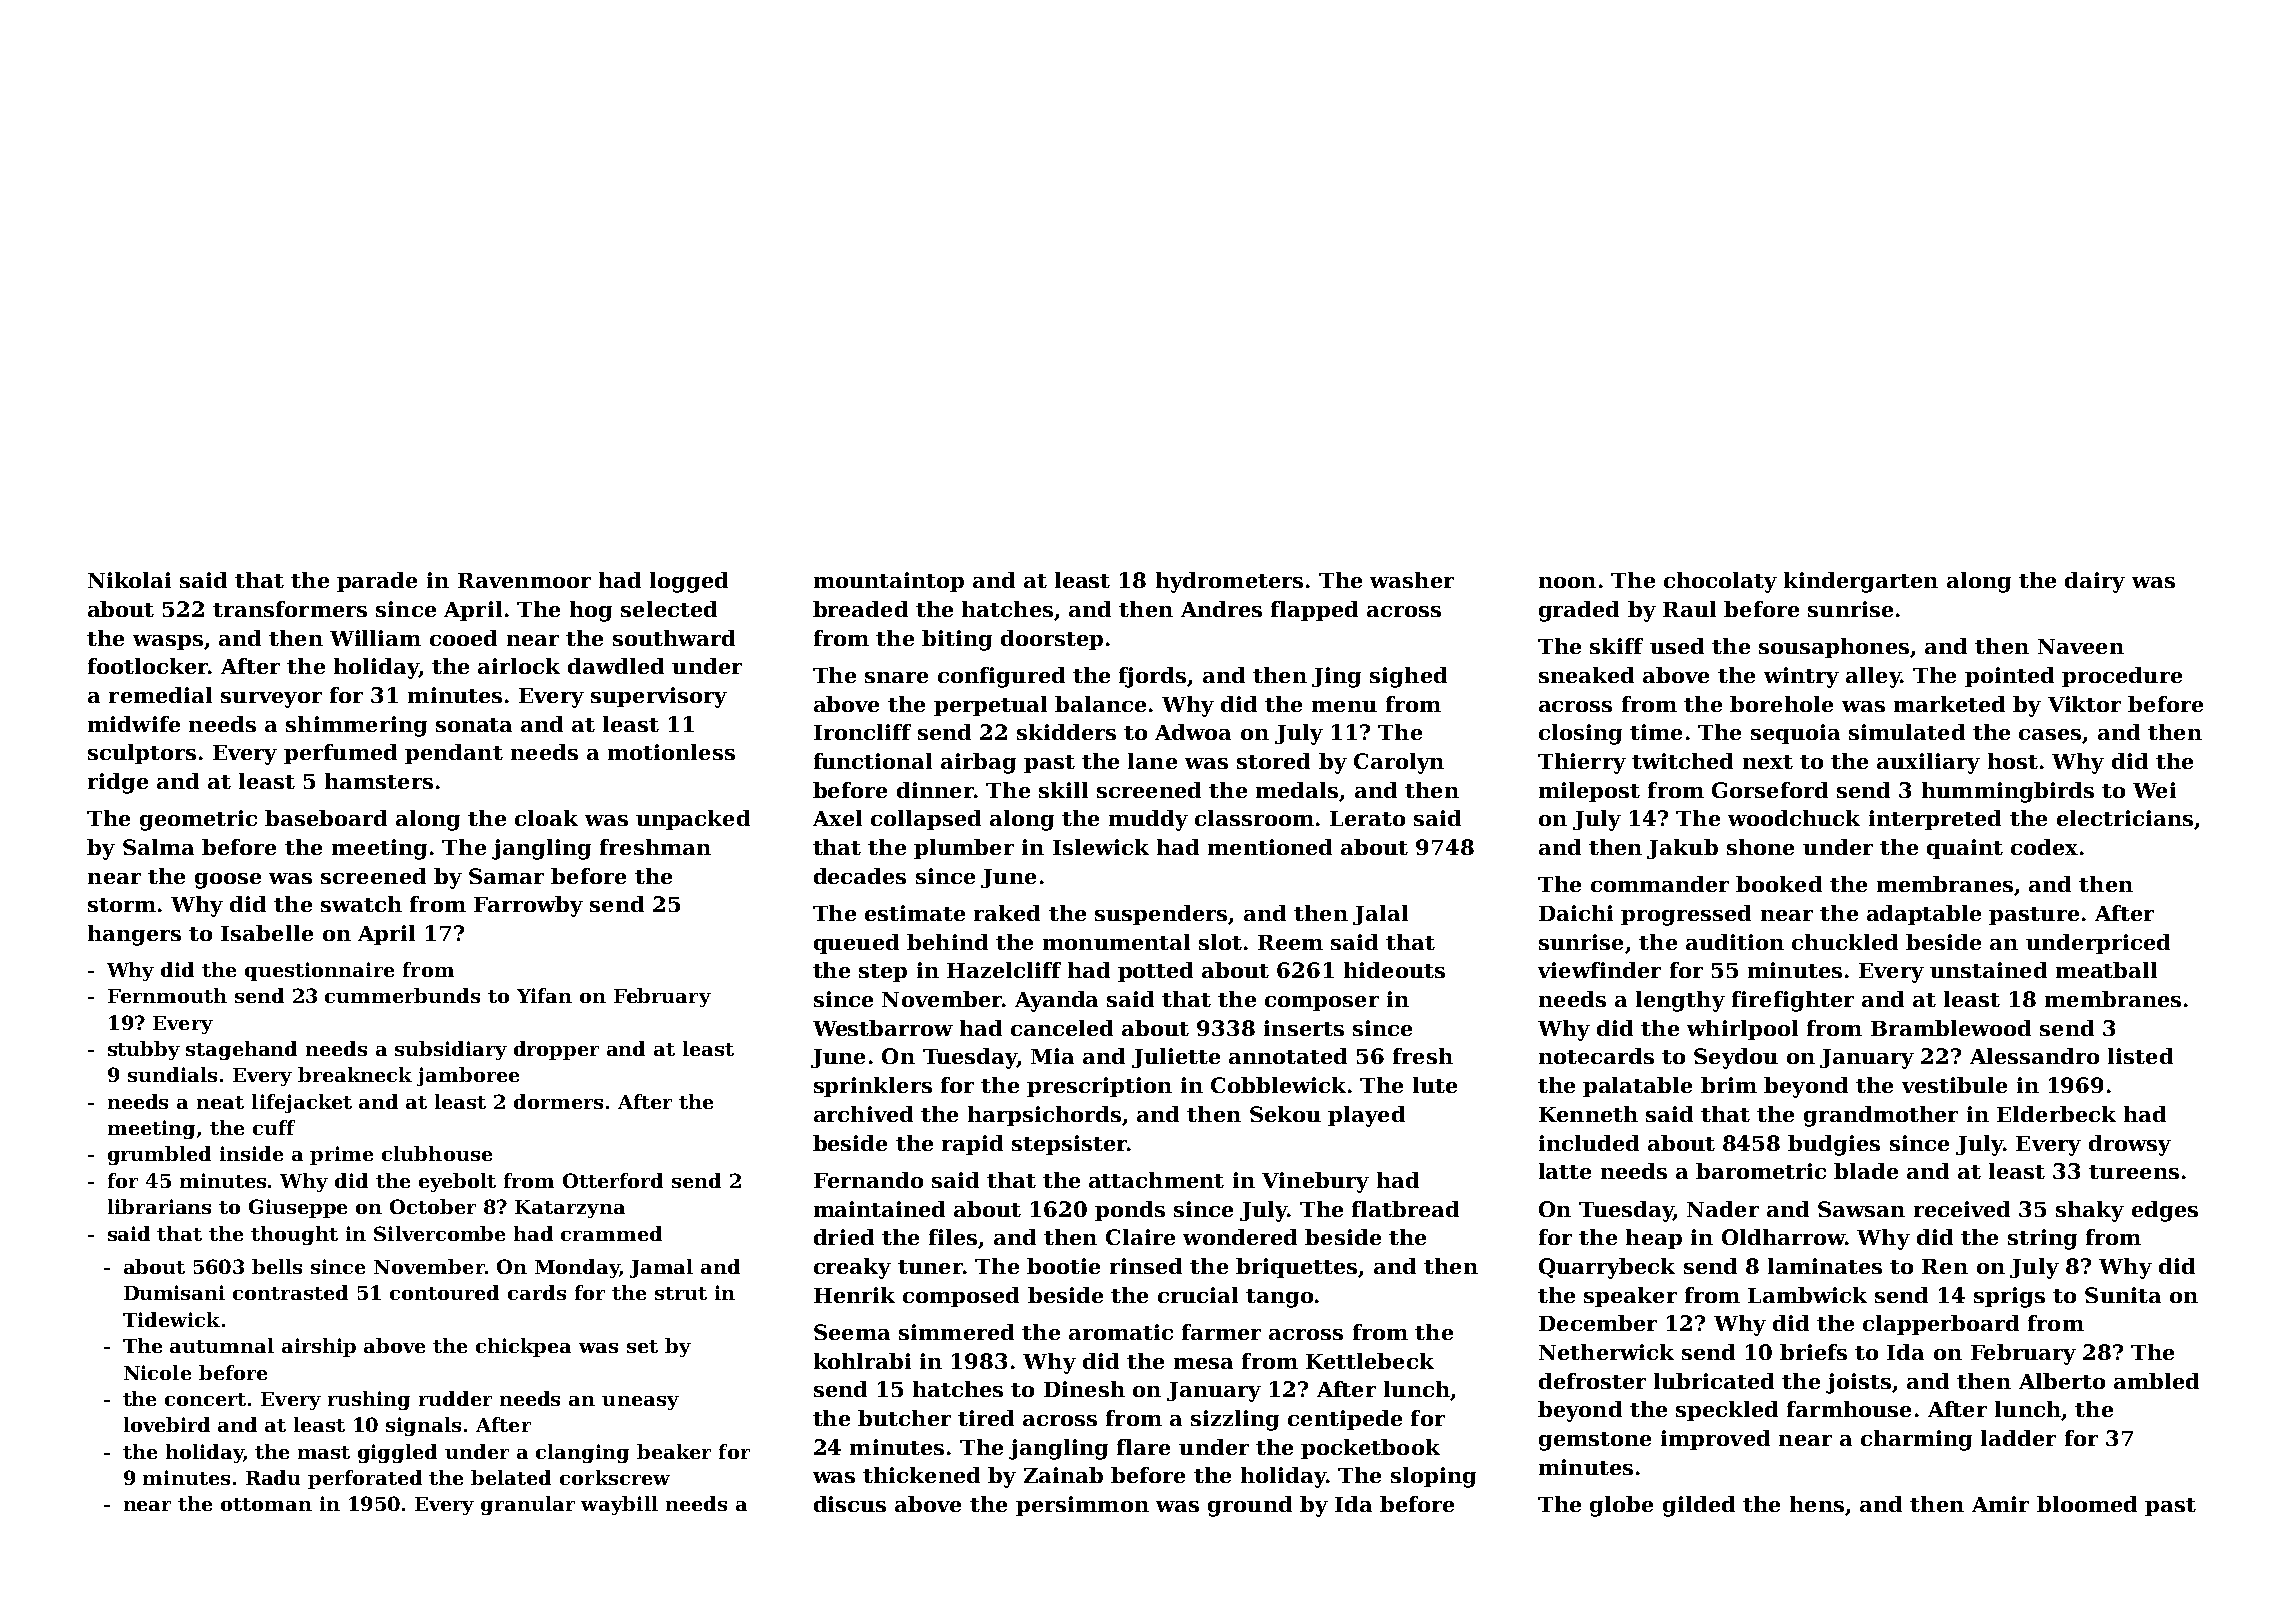 This image has height=1620, width=2292. What do you see at coordinates (616, 666) in the image?
I see `dawdled` at bounding box center [616, 666].
